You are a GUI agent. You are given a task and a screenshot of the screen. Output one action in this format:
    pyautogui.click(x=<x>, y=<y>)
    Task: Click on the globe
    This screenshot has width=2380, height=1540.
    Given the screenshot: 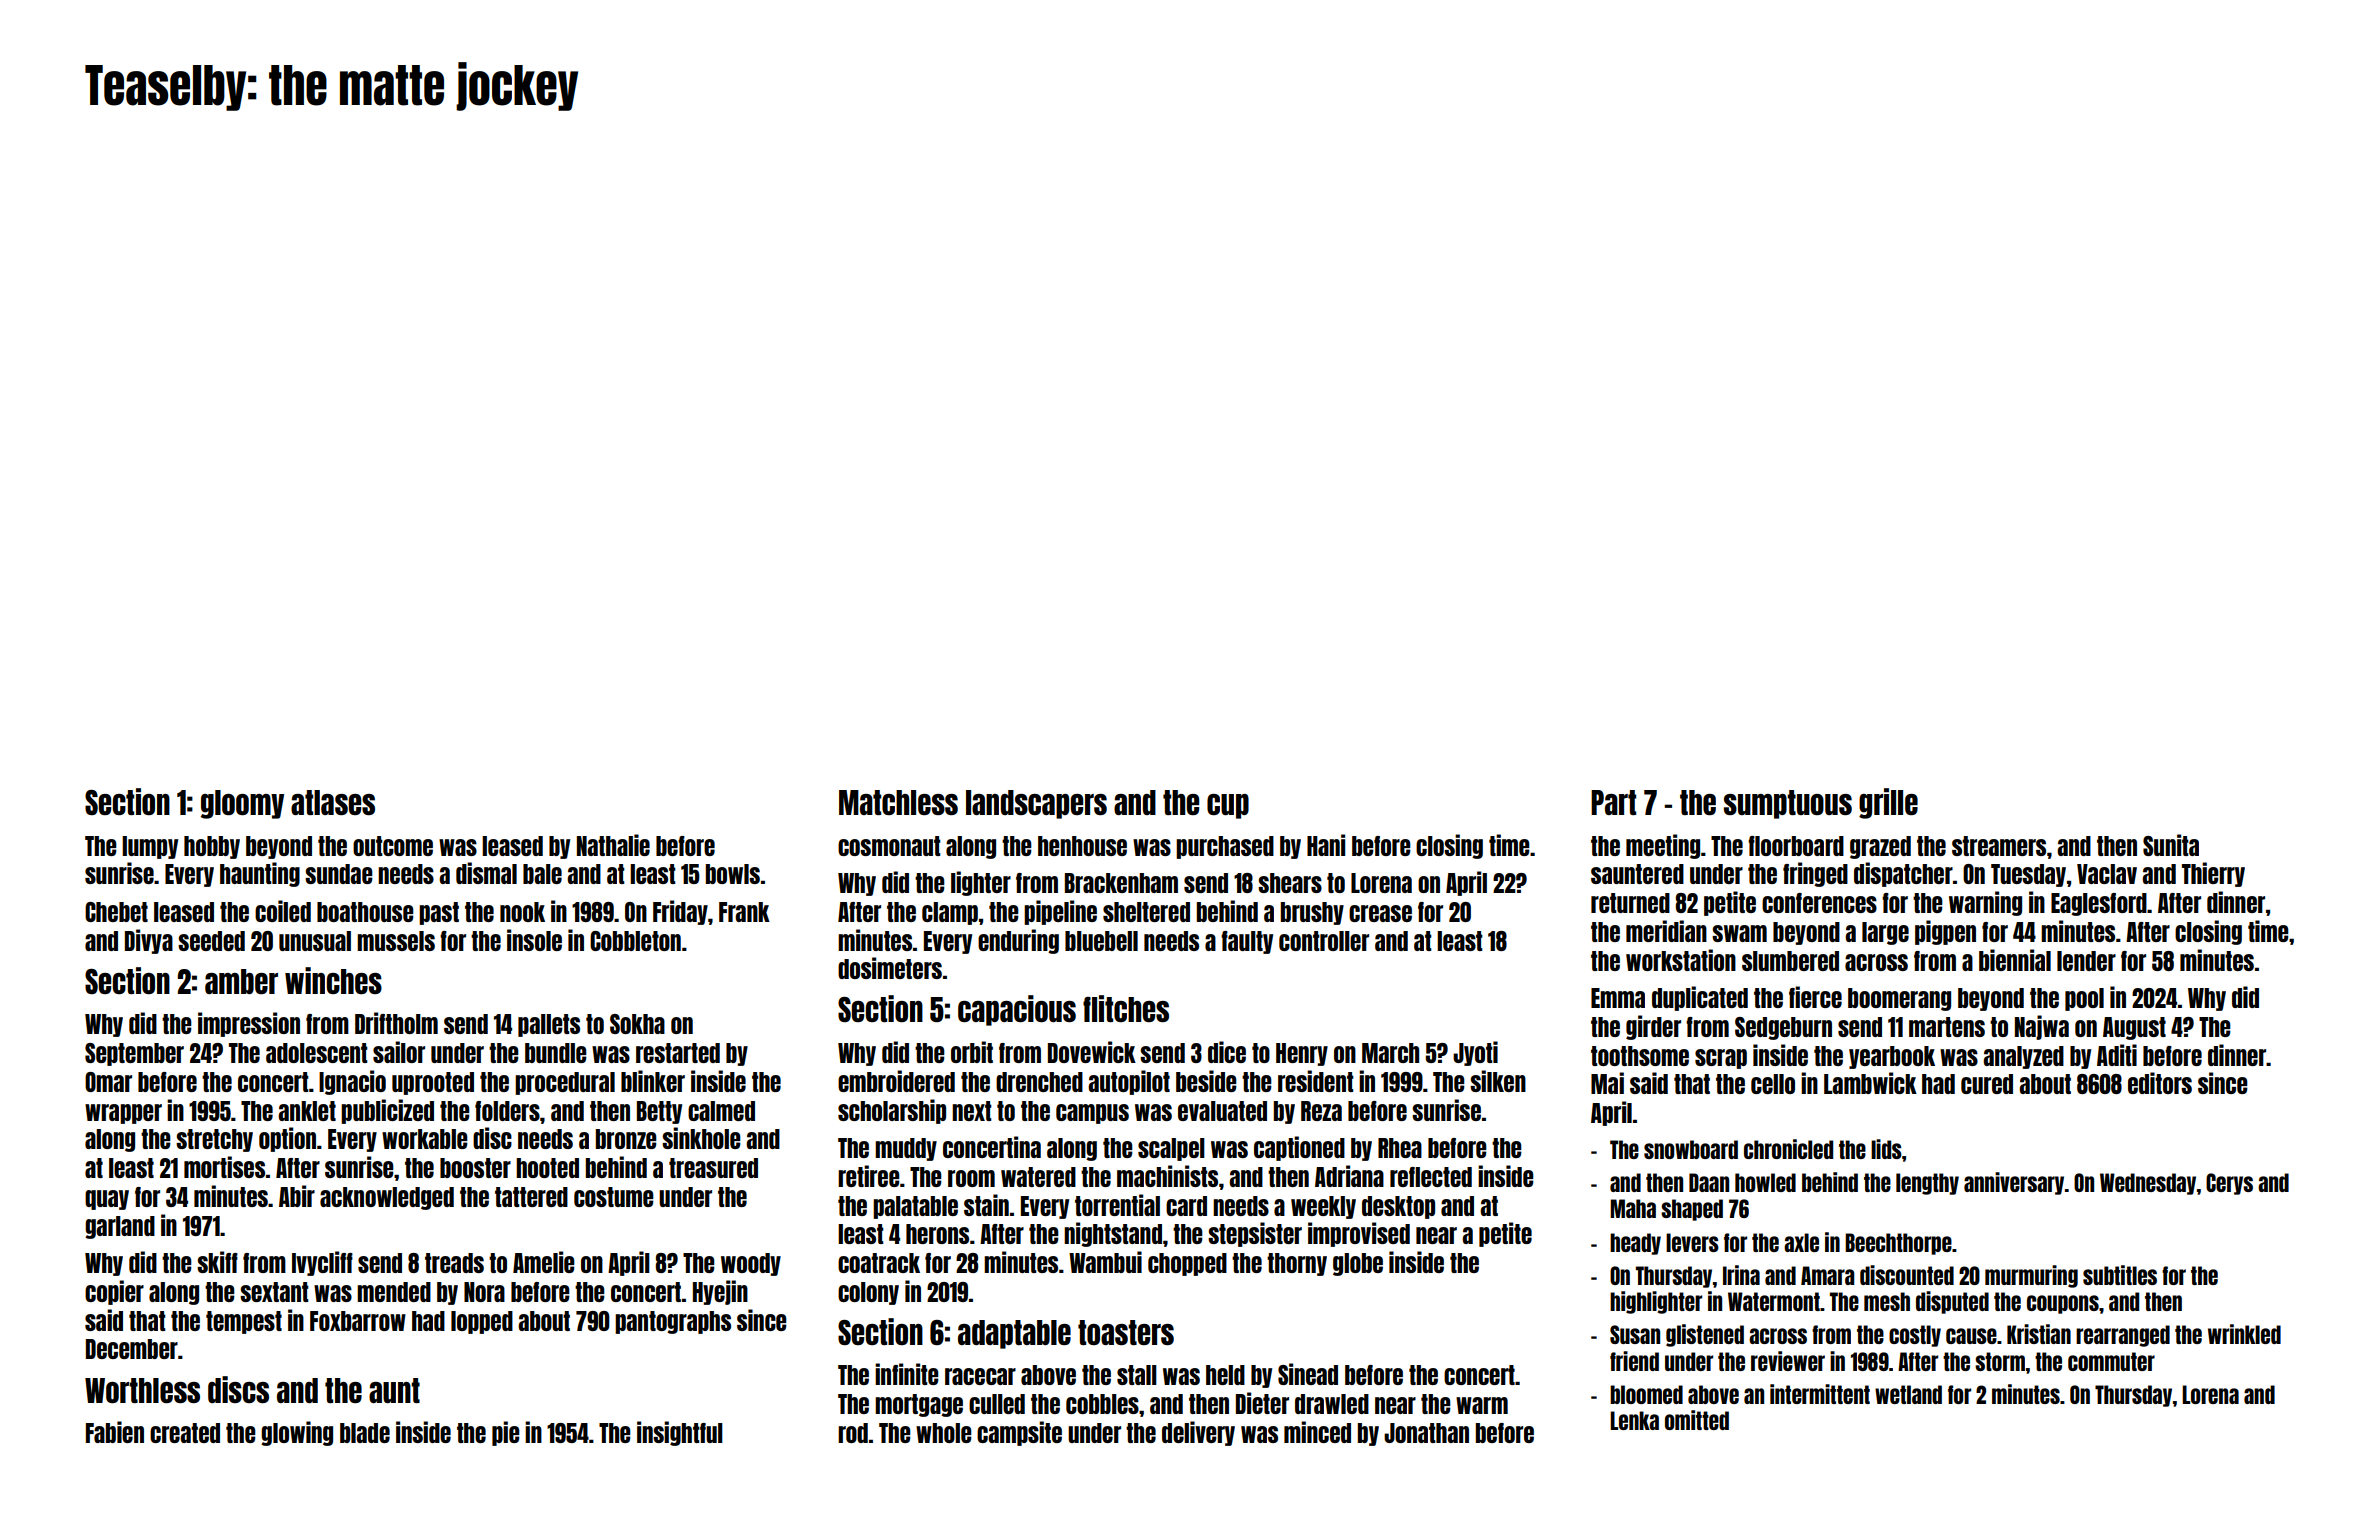 What is the action you would take?
    pyautogui.click(x=1358, y=1264)
